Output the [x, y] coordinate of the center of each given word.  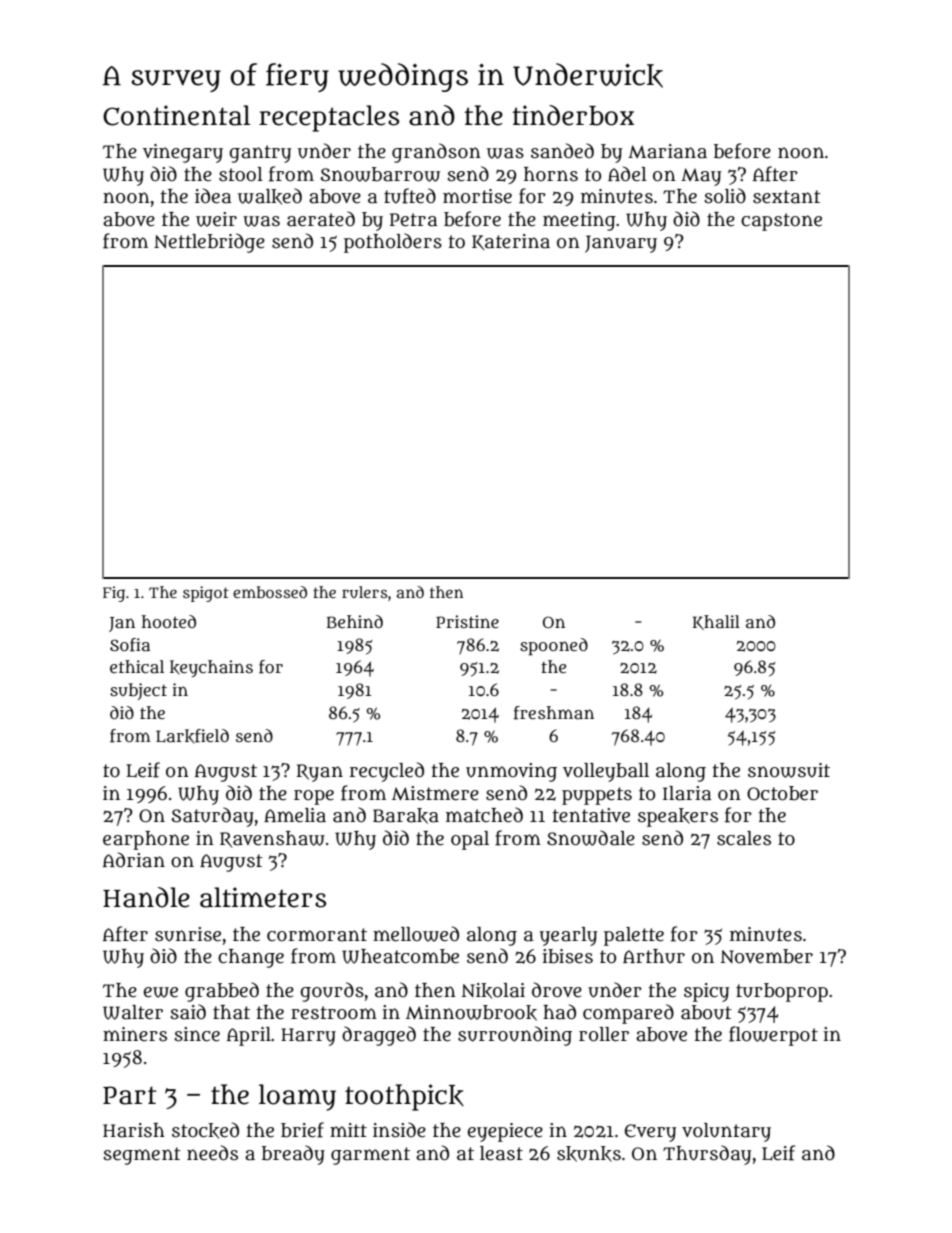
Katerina [511, 242]
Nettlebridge [209, 243]
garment [370, 1156]
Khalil [716, 622]
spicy [706, 992]
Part [130, 1095]
